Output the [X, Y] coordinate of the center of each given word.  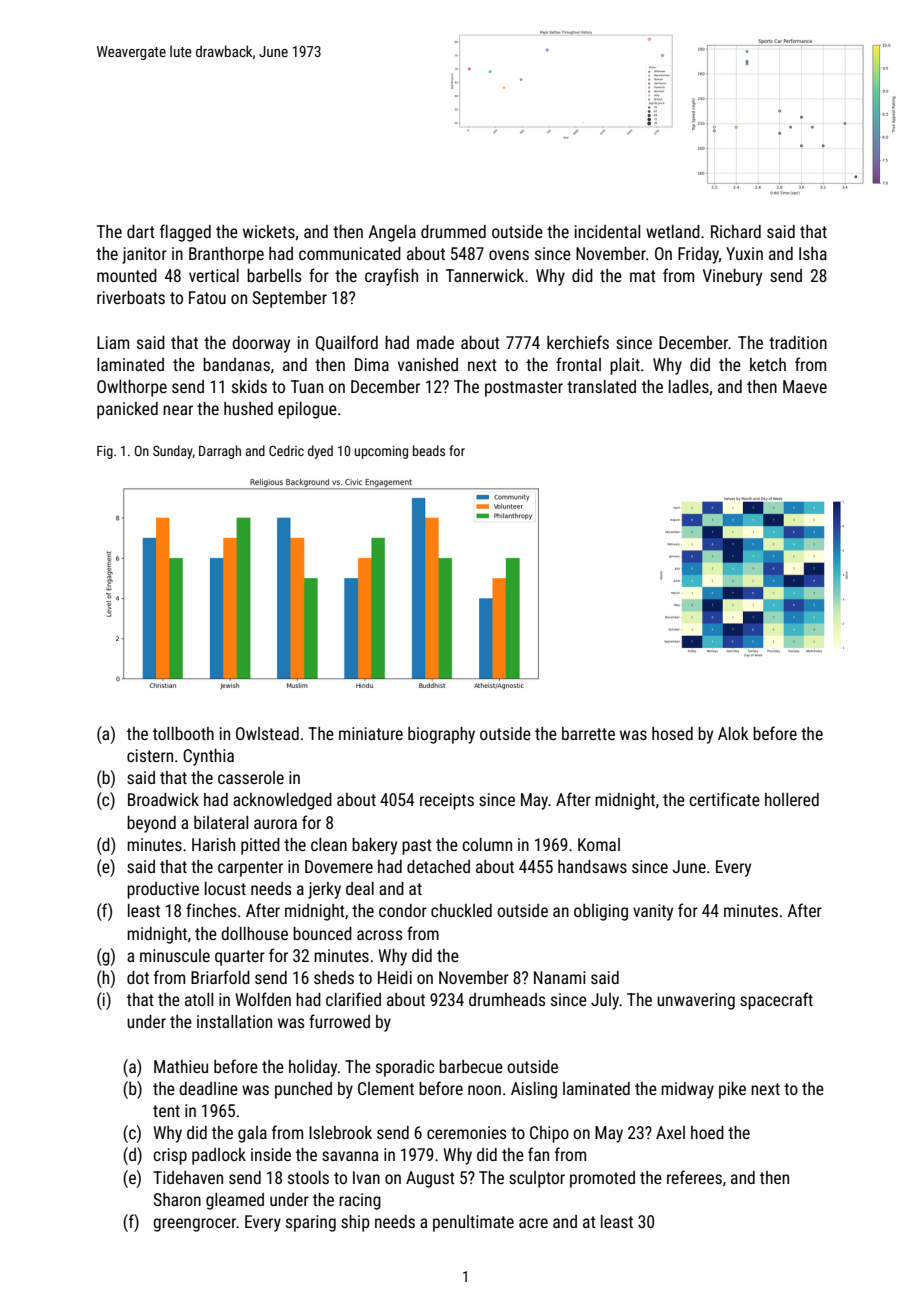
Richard [736, 231]
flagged [185, 233]
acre [533, 1223]
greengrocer [194, 1225]
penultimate [473, 1223]
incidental [607, 231]
